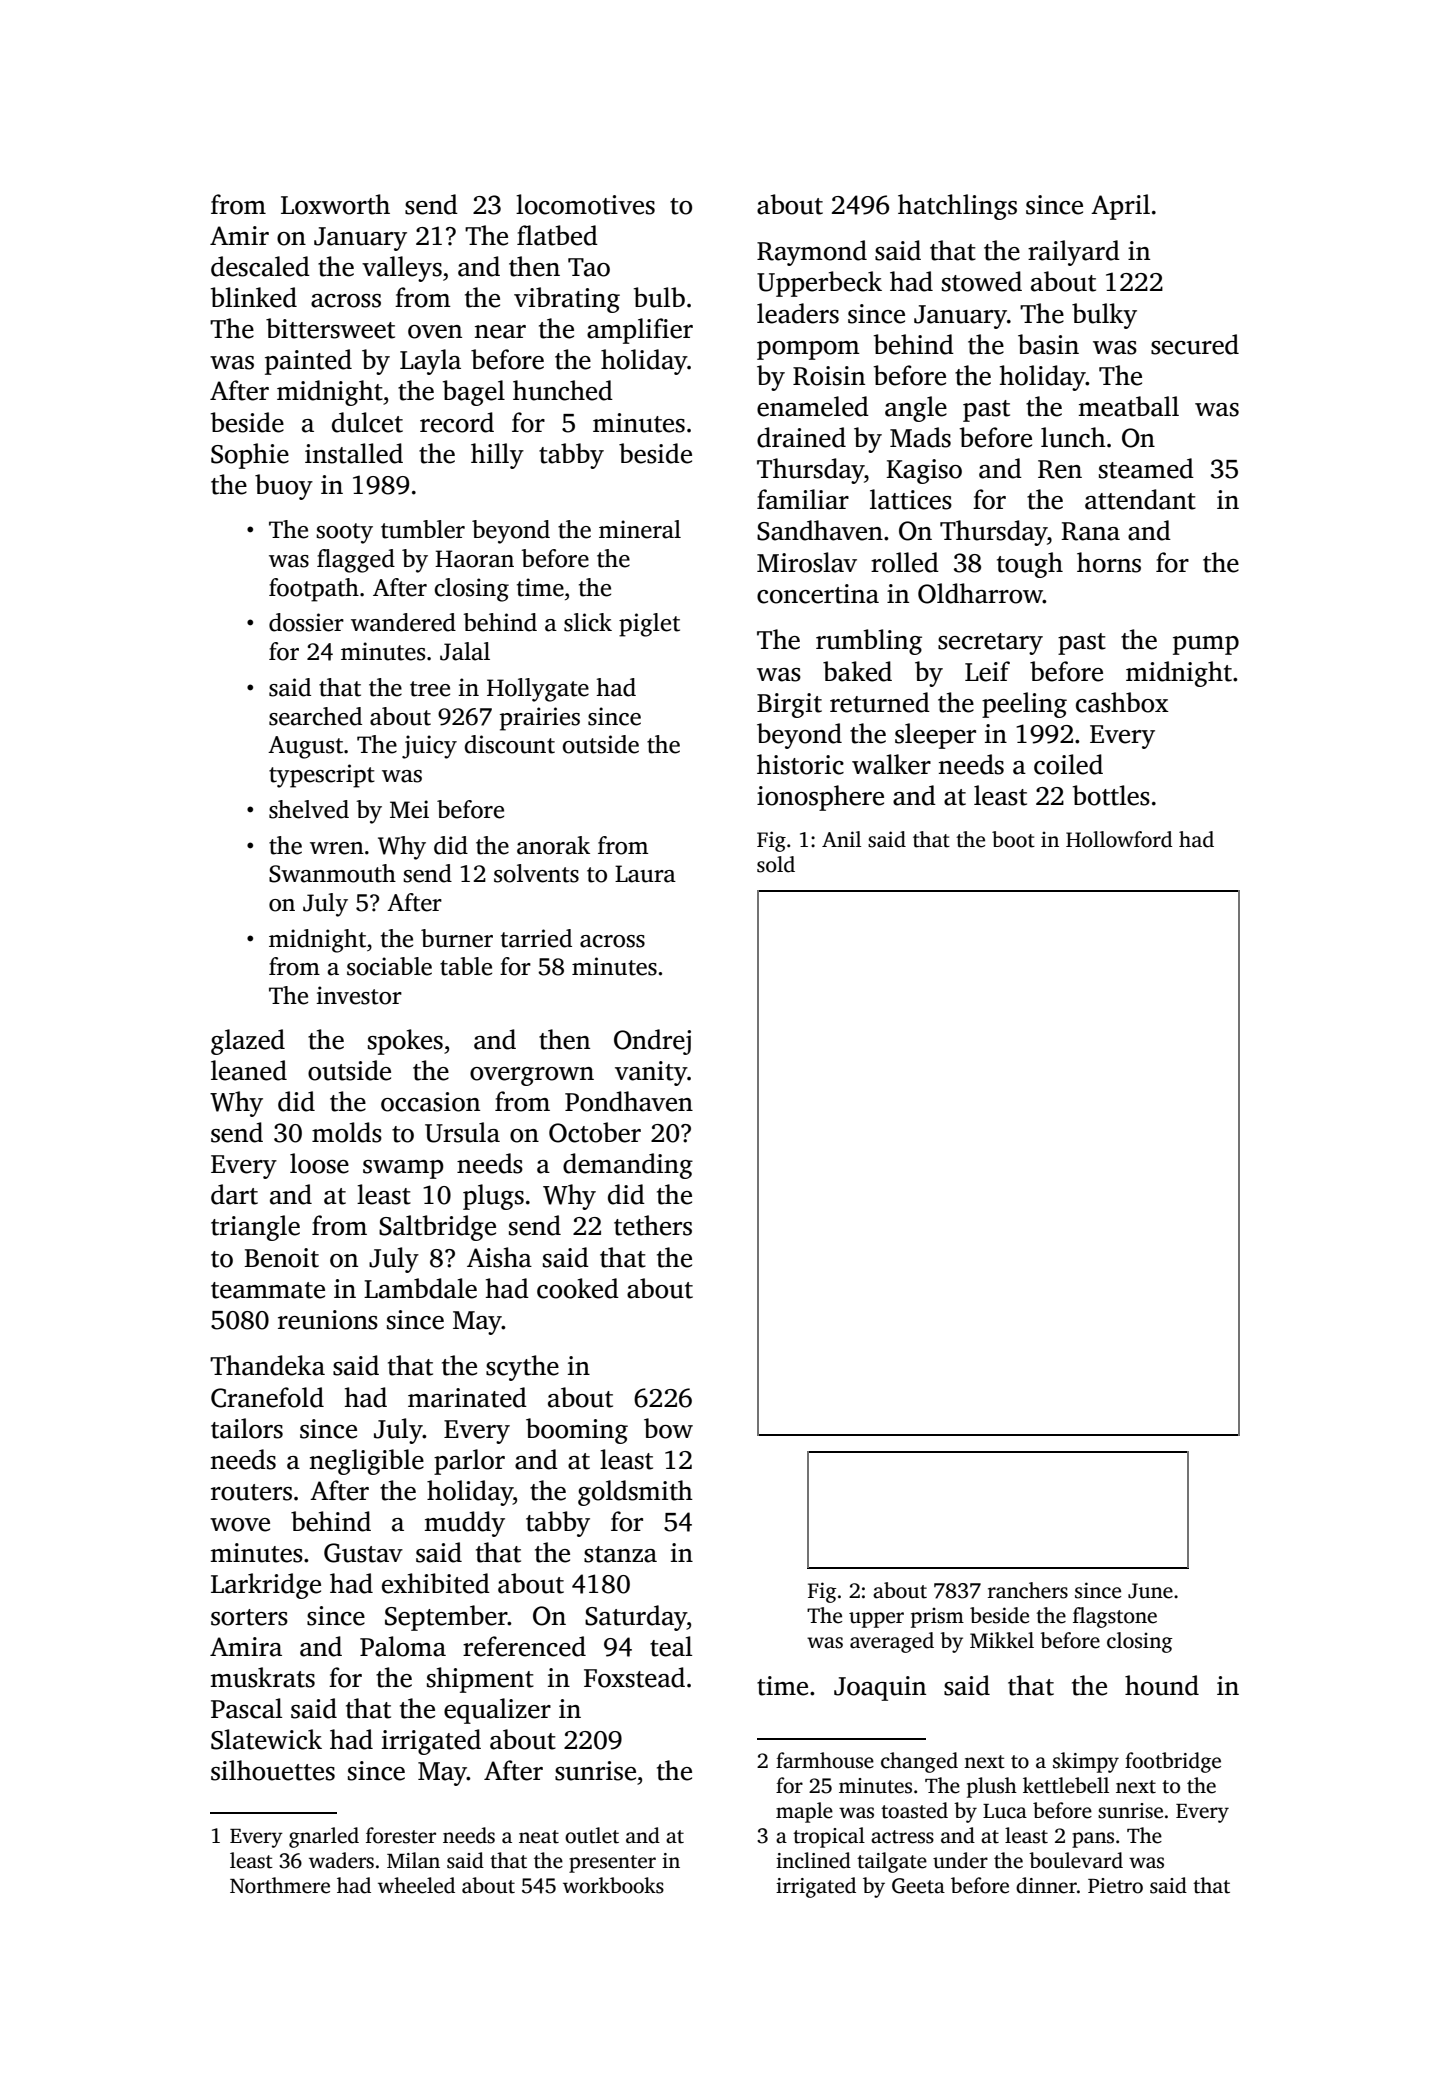  I want to click on prairies, so click(540, 719).
